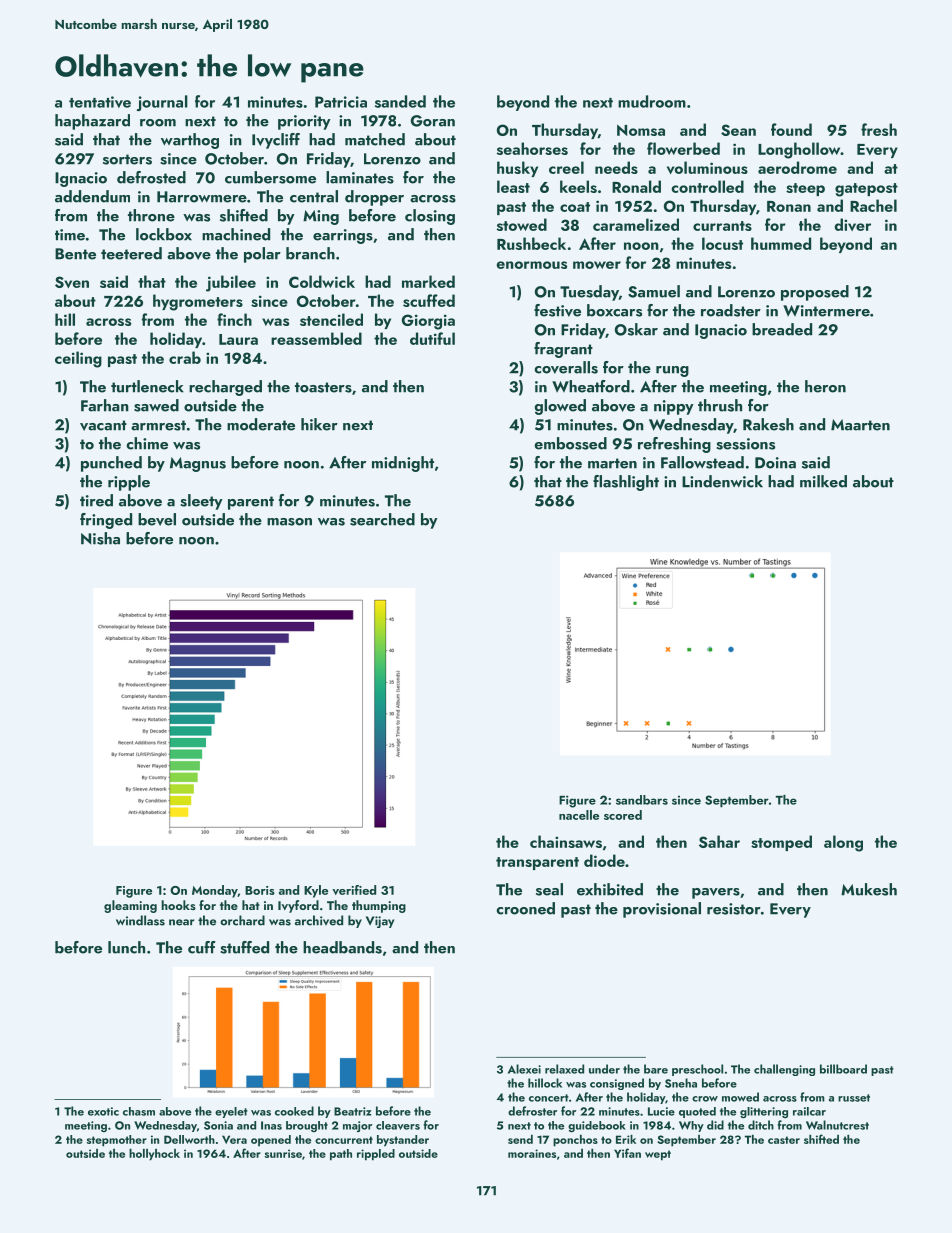 The width and height of the page is (952, 1233). What do you see at coordinates (636, 224) in the page?
I see `caramelized` at bounding box center [636, 224].
